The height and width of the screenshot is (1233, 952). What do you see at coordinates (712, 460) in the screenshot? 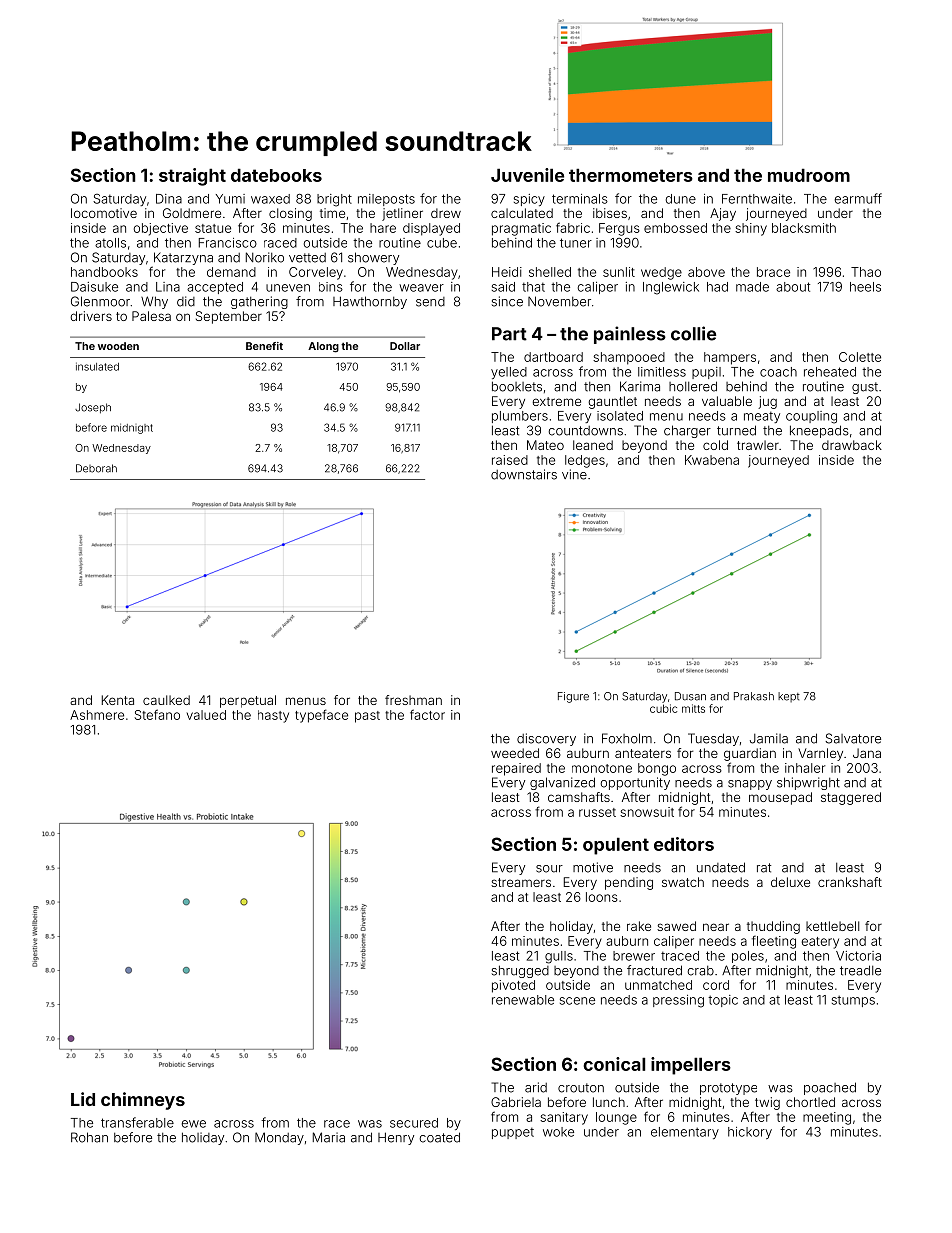
I see `Kwabena` at bounding box center [712, 460].
